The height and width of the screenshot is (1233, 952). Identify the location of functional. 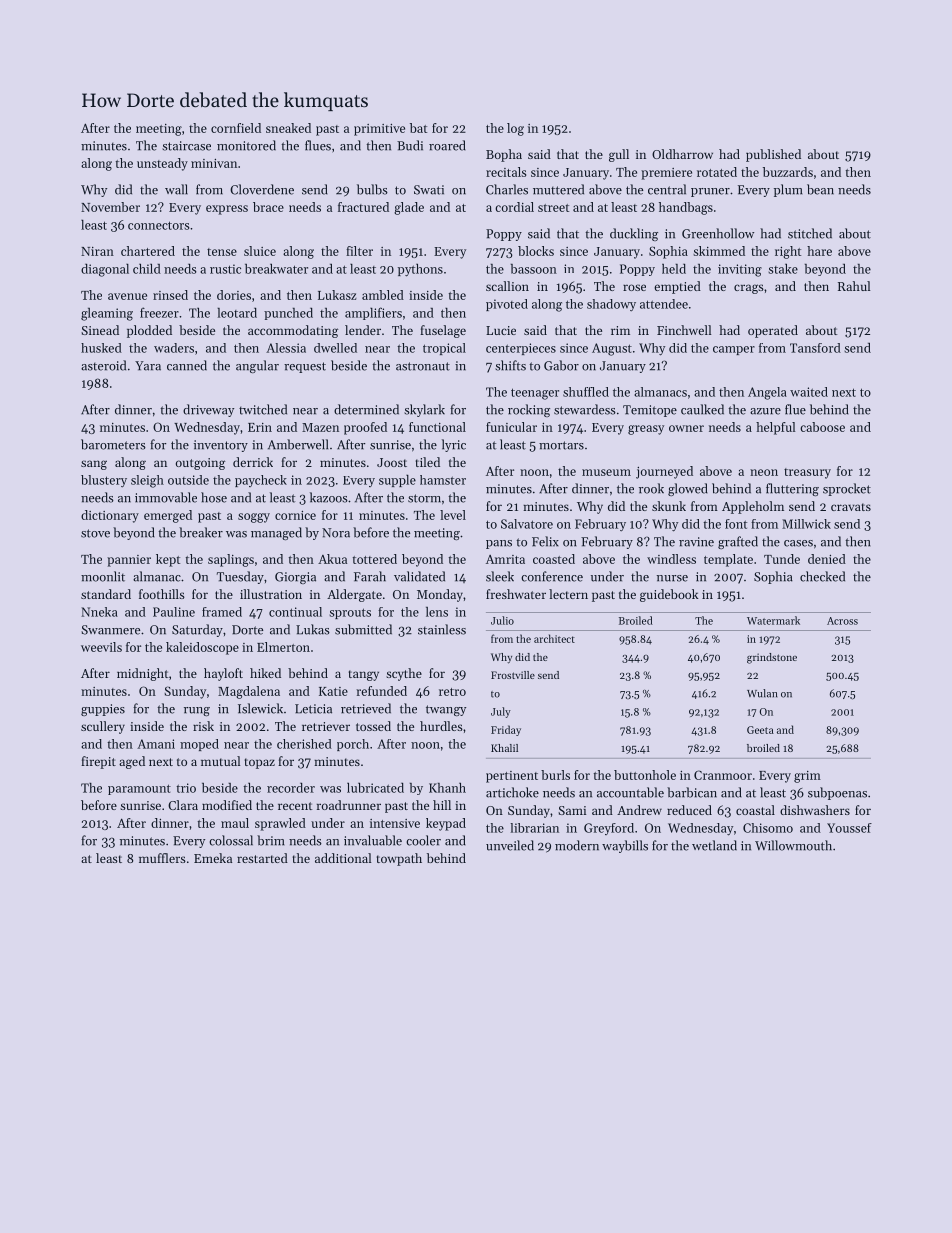
(437, 427).
